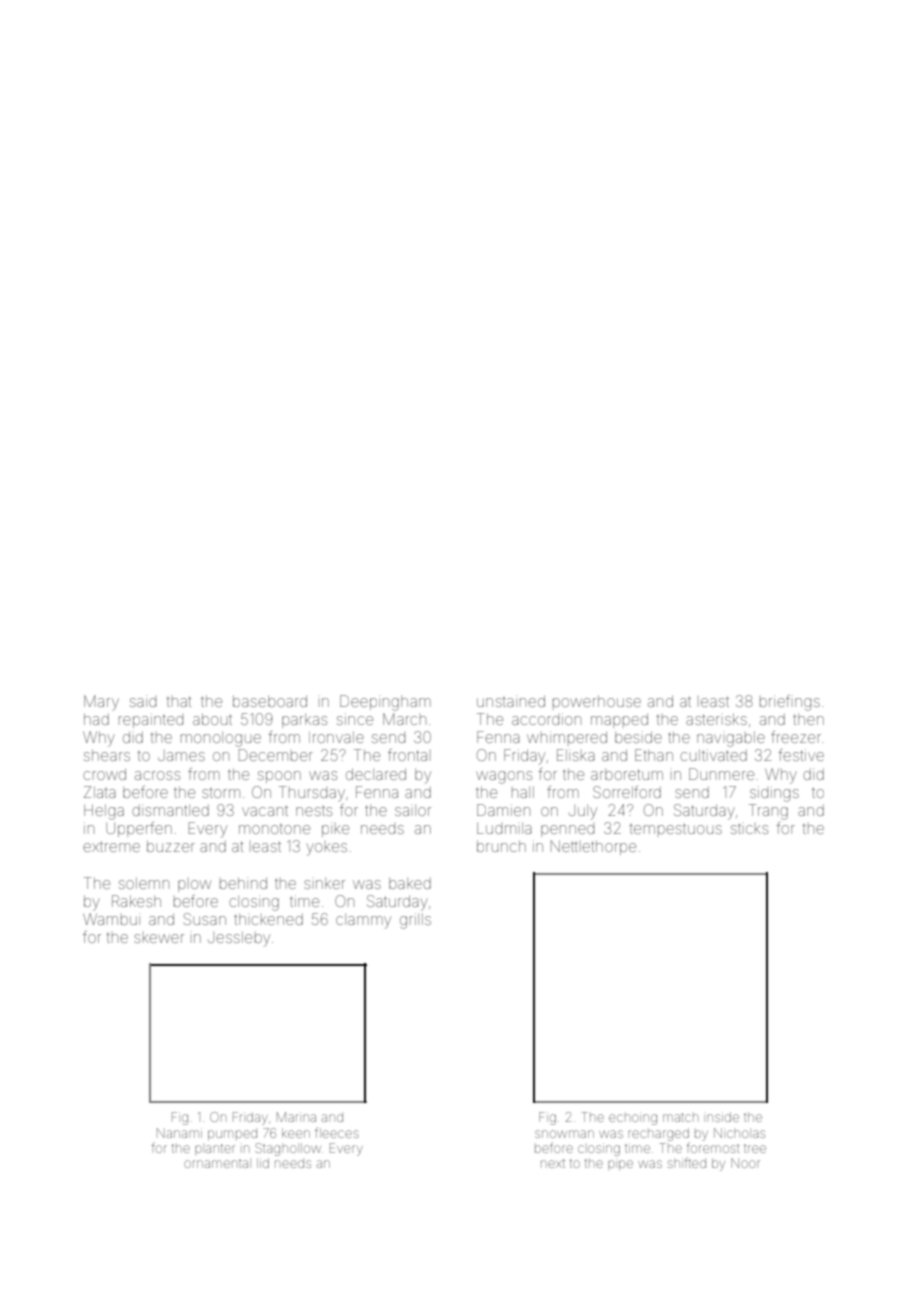  What do you see at coordinates (627, 792) in the image?
I see `Sorrelford` at bounding box center [627, 792].
